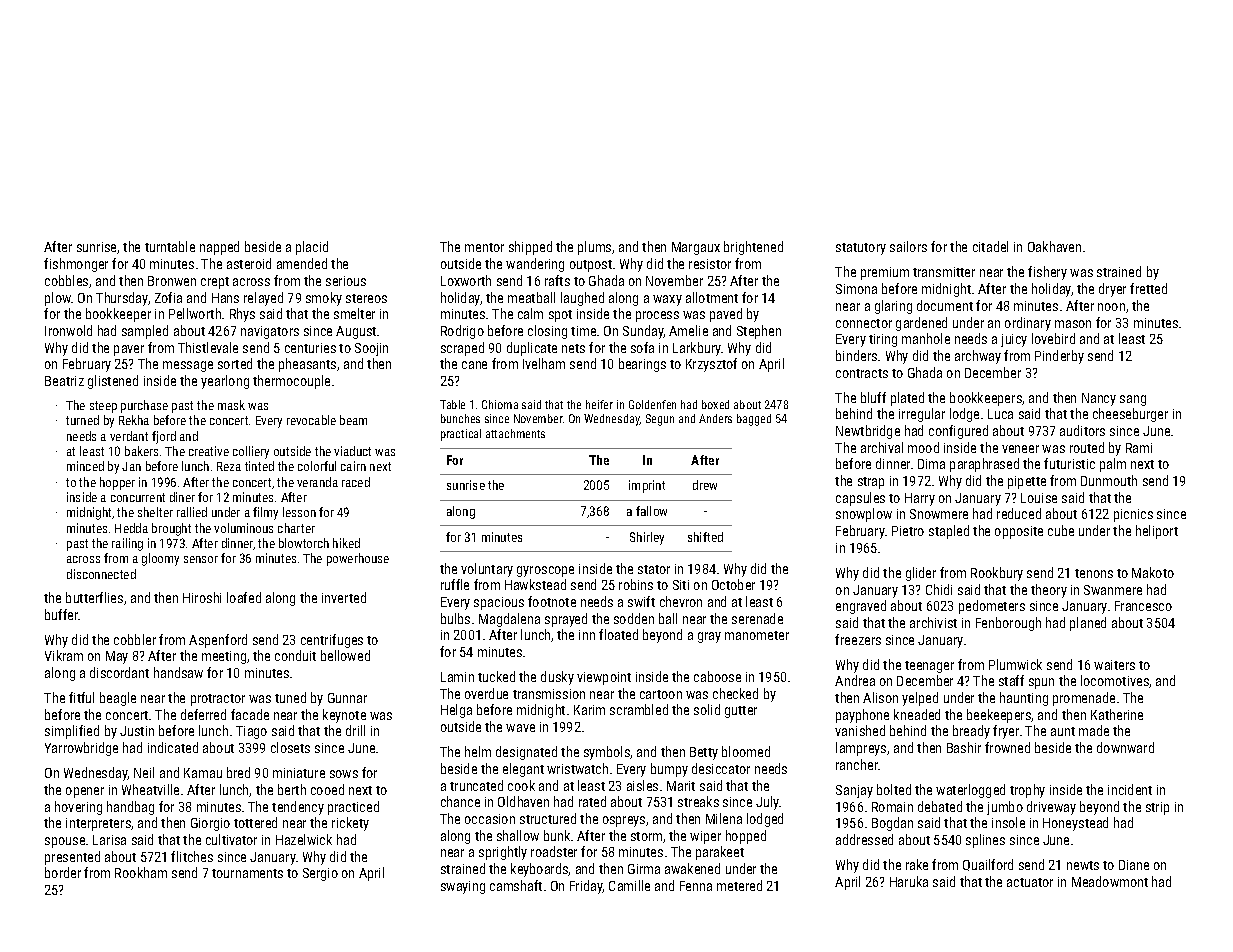  I want to click on archival, so click(882, 447).
